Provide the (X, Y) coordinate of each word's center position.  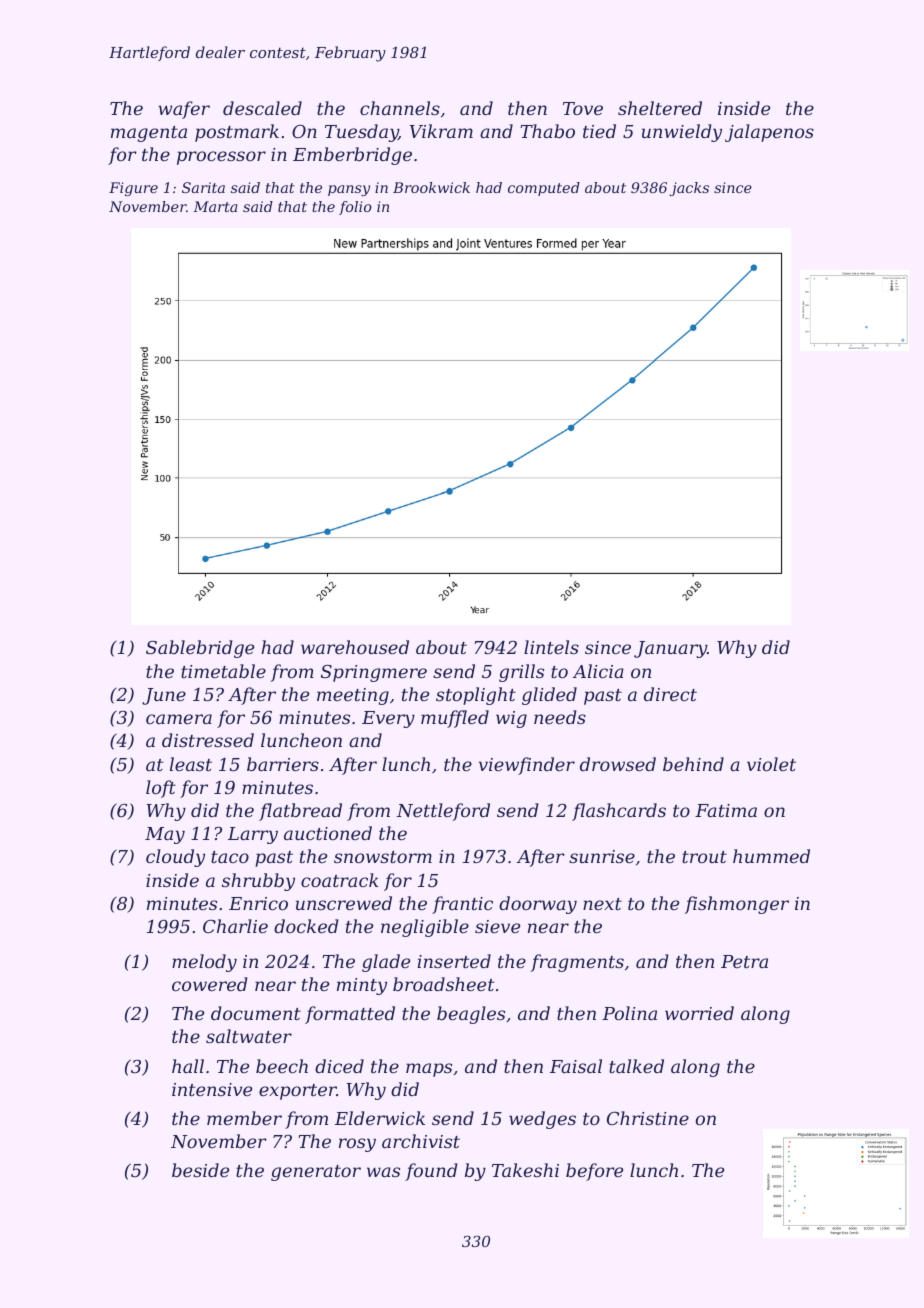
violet (771, 764)
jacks (689, 189)
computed (544, 189)
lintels (551, 647)
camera (179, 719)
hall (188, 1066)
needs (560, 717)
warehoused (355, 647)
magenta (149, 134)
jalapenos (769, 133)
